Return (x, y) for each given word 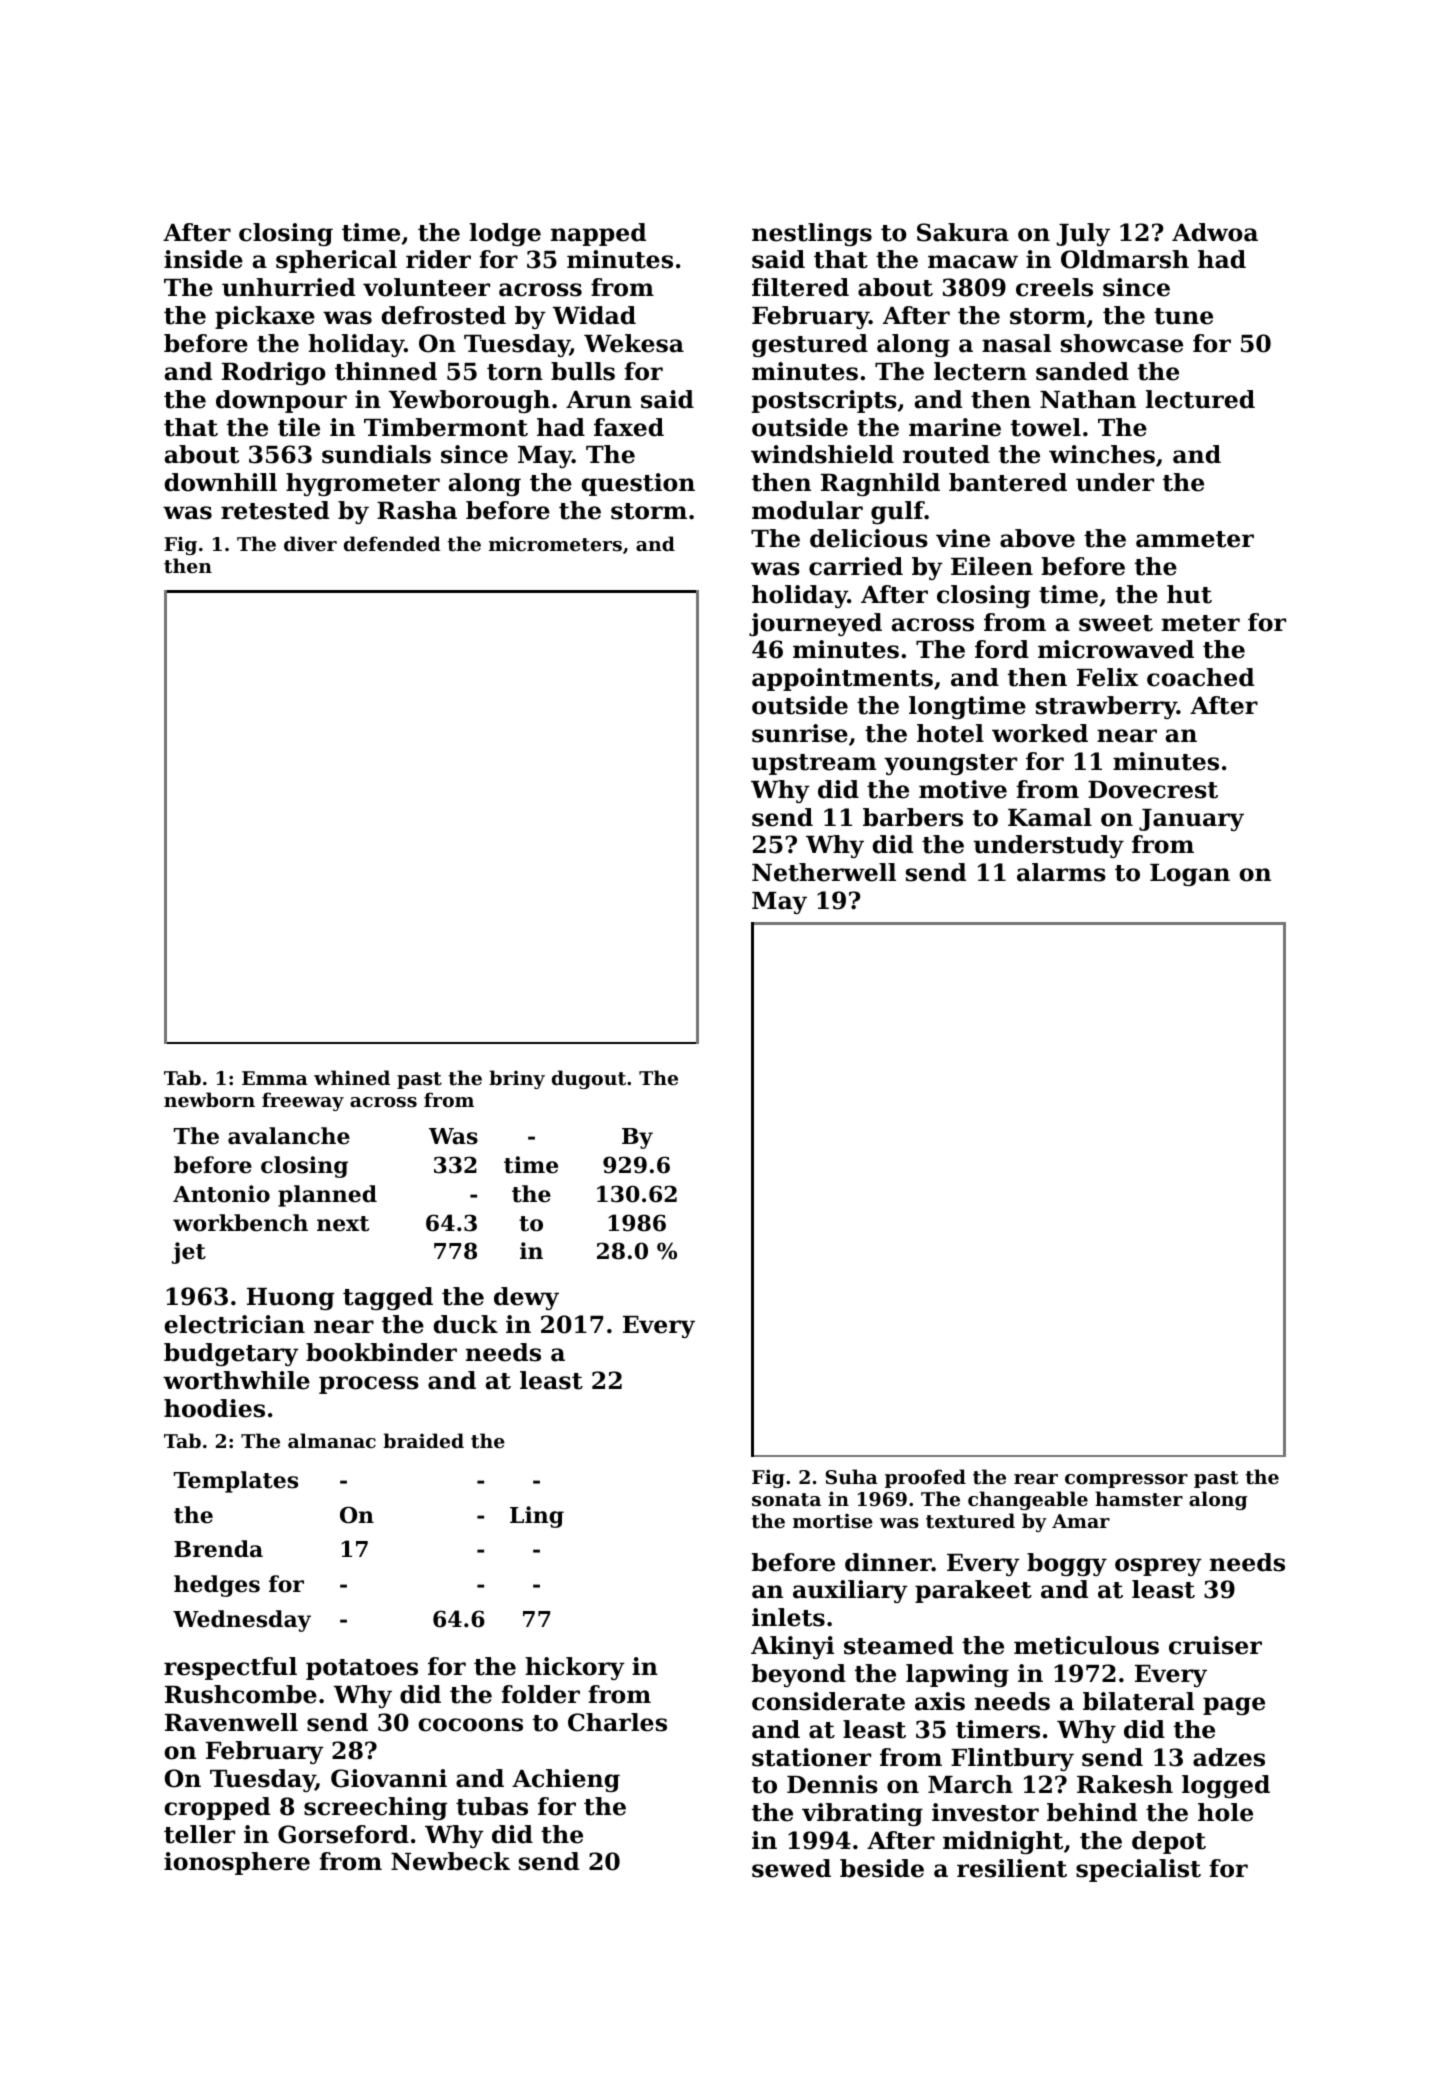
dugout (589, 1079)
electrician (234, 1324)
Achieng (566, 1780)
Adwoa (1215, 232)
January (1191, 820)
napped (598, 234)
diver (310, 543)
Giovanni (389, 1778)
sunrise (800, 733)
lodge (505, 234)
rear (1036, 1479)
